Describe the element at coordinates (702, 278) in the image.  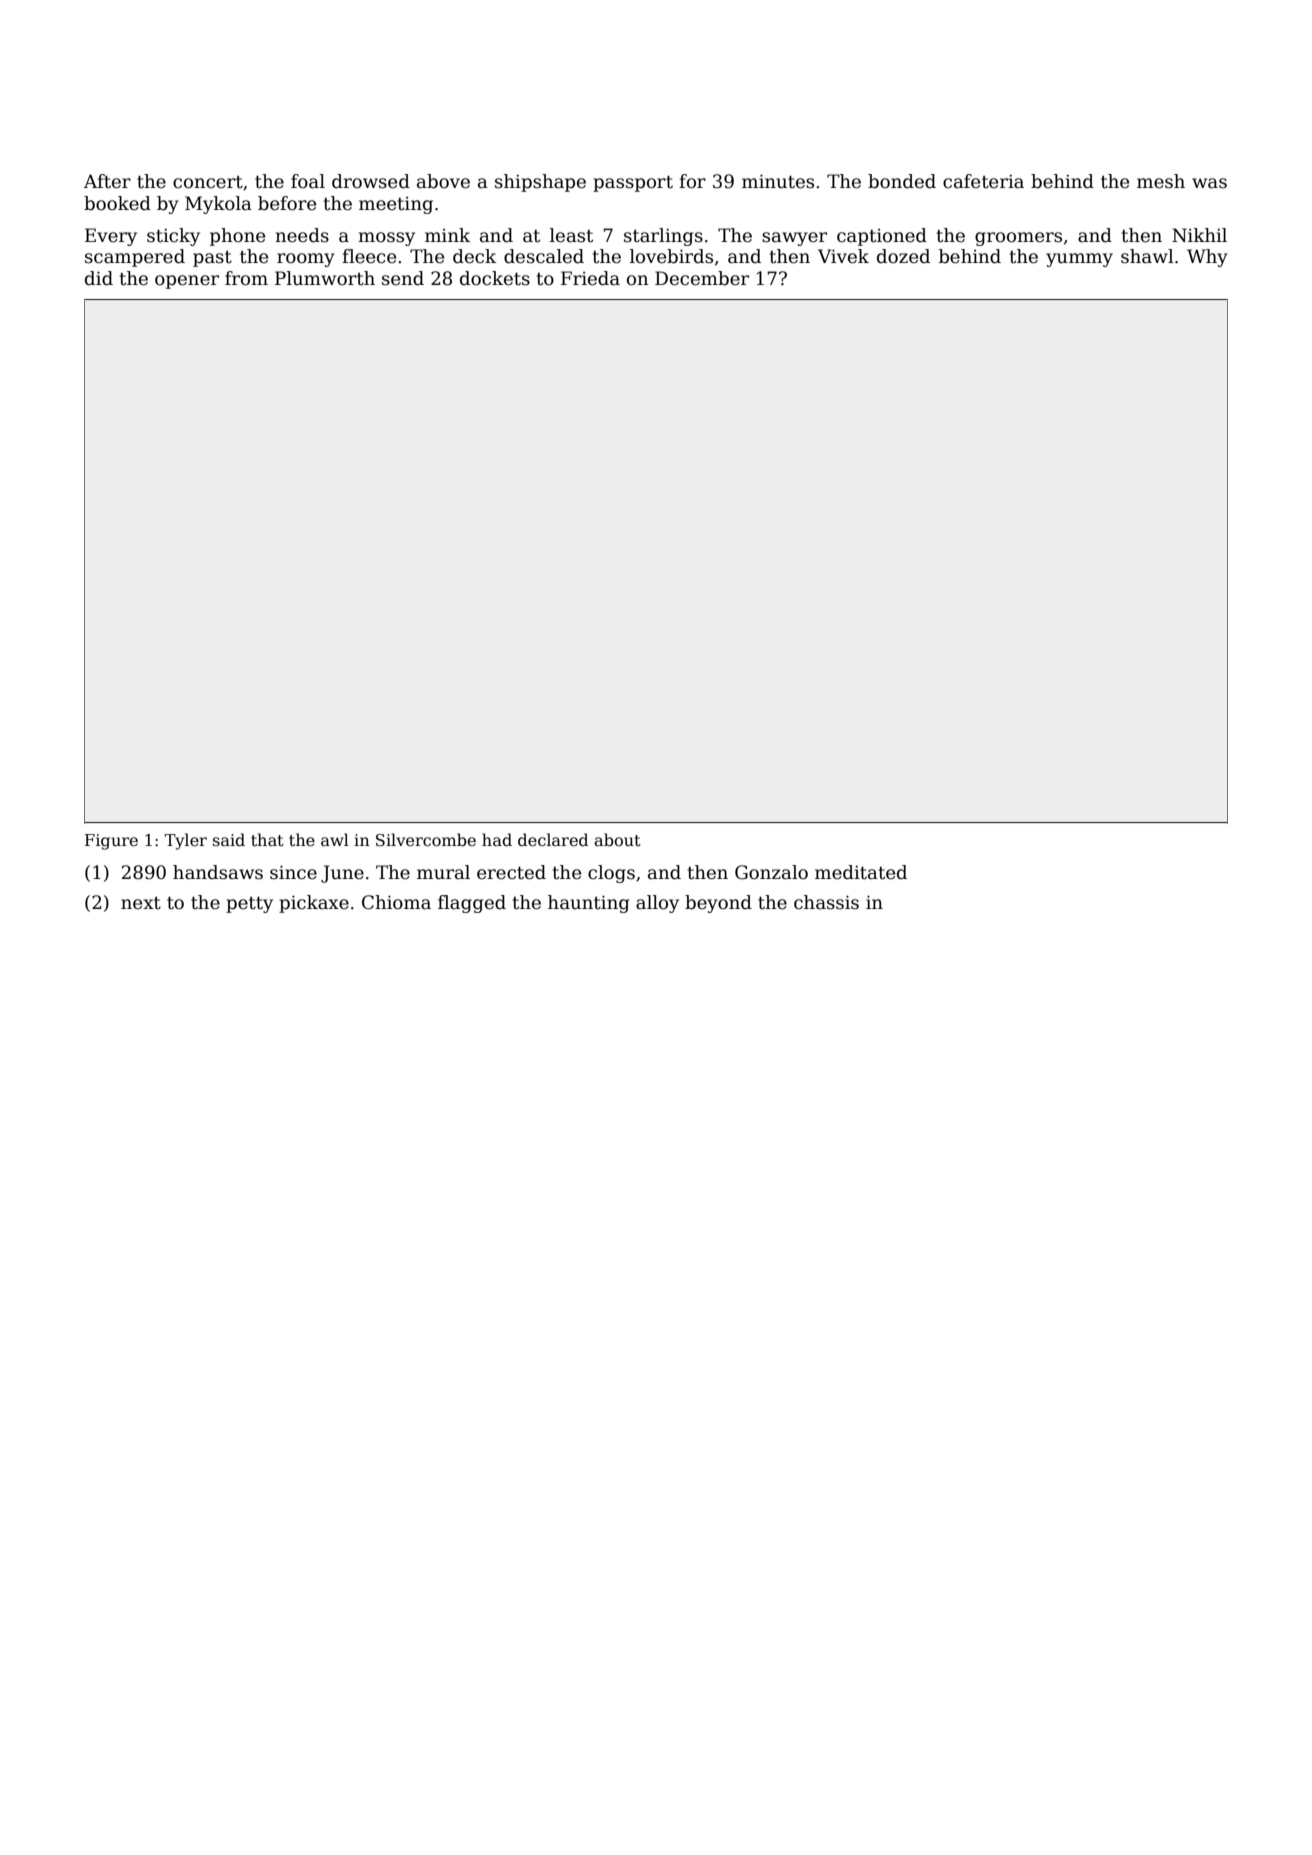
I see `December` at that location.
